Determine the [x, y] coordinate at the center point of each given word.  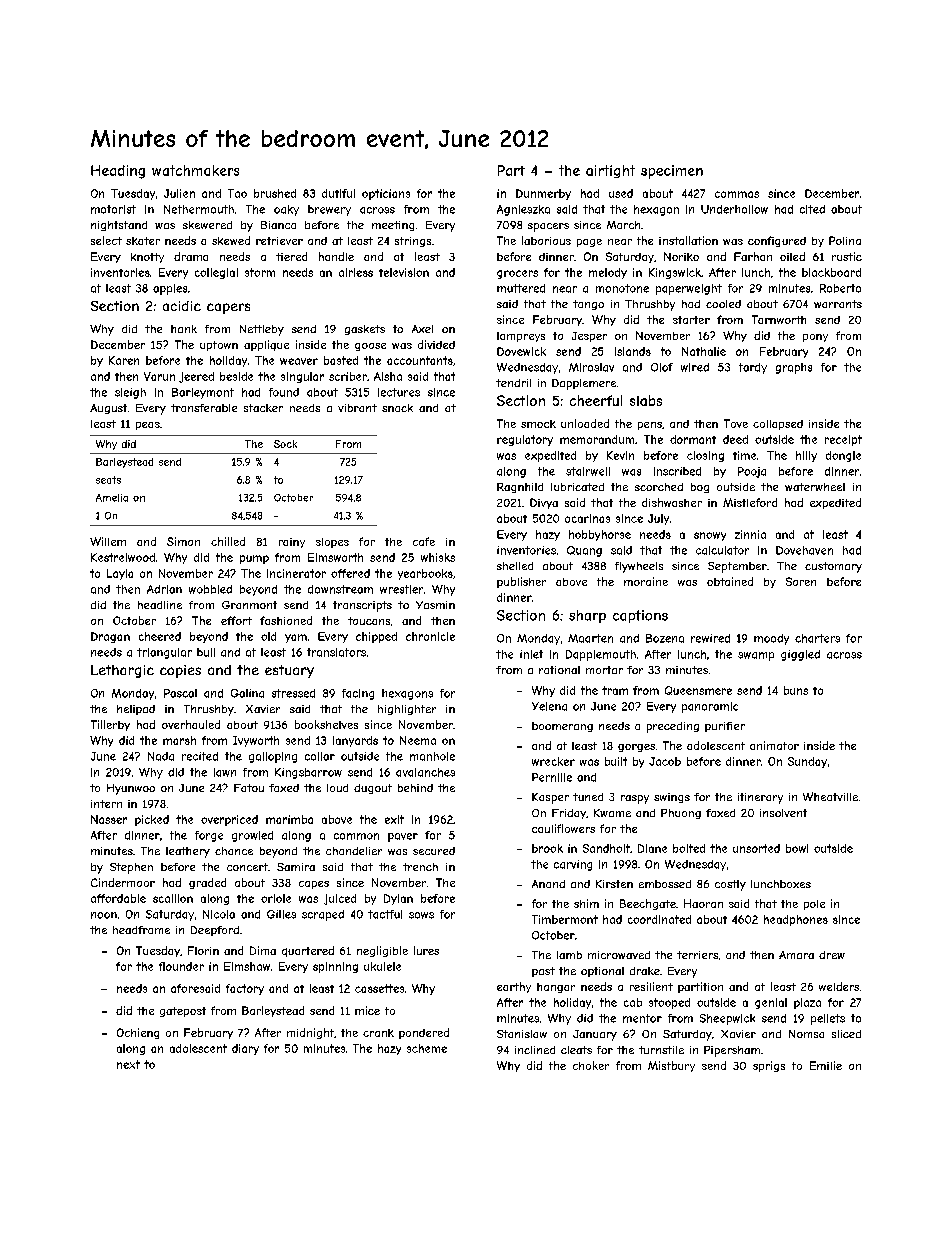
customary [833, 567]
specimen [672, 172]
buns [796, 690]
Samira [296, 867]
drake [645, 971]
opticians [386, 194]
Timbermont [565, 919]
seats [108, 480]
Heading [118, 172]
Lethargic [122, 671]
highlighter [407, 710]
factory [245, 989]
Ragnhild [520, 488]
